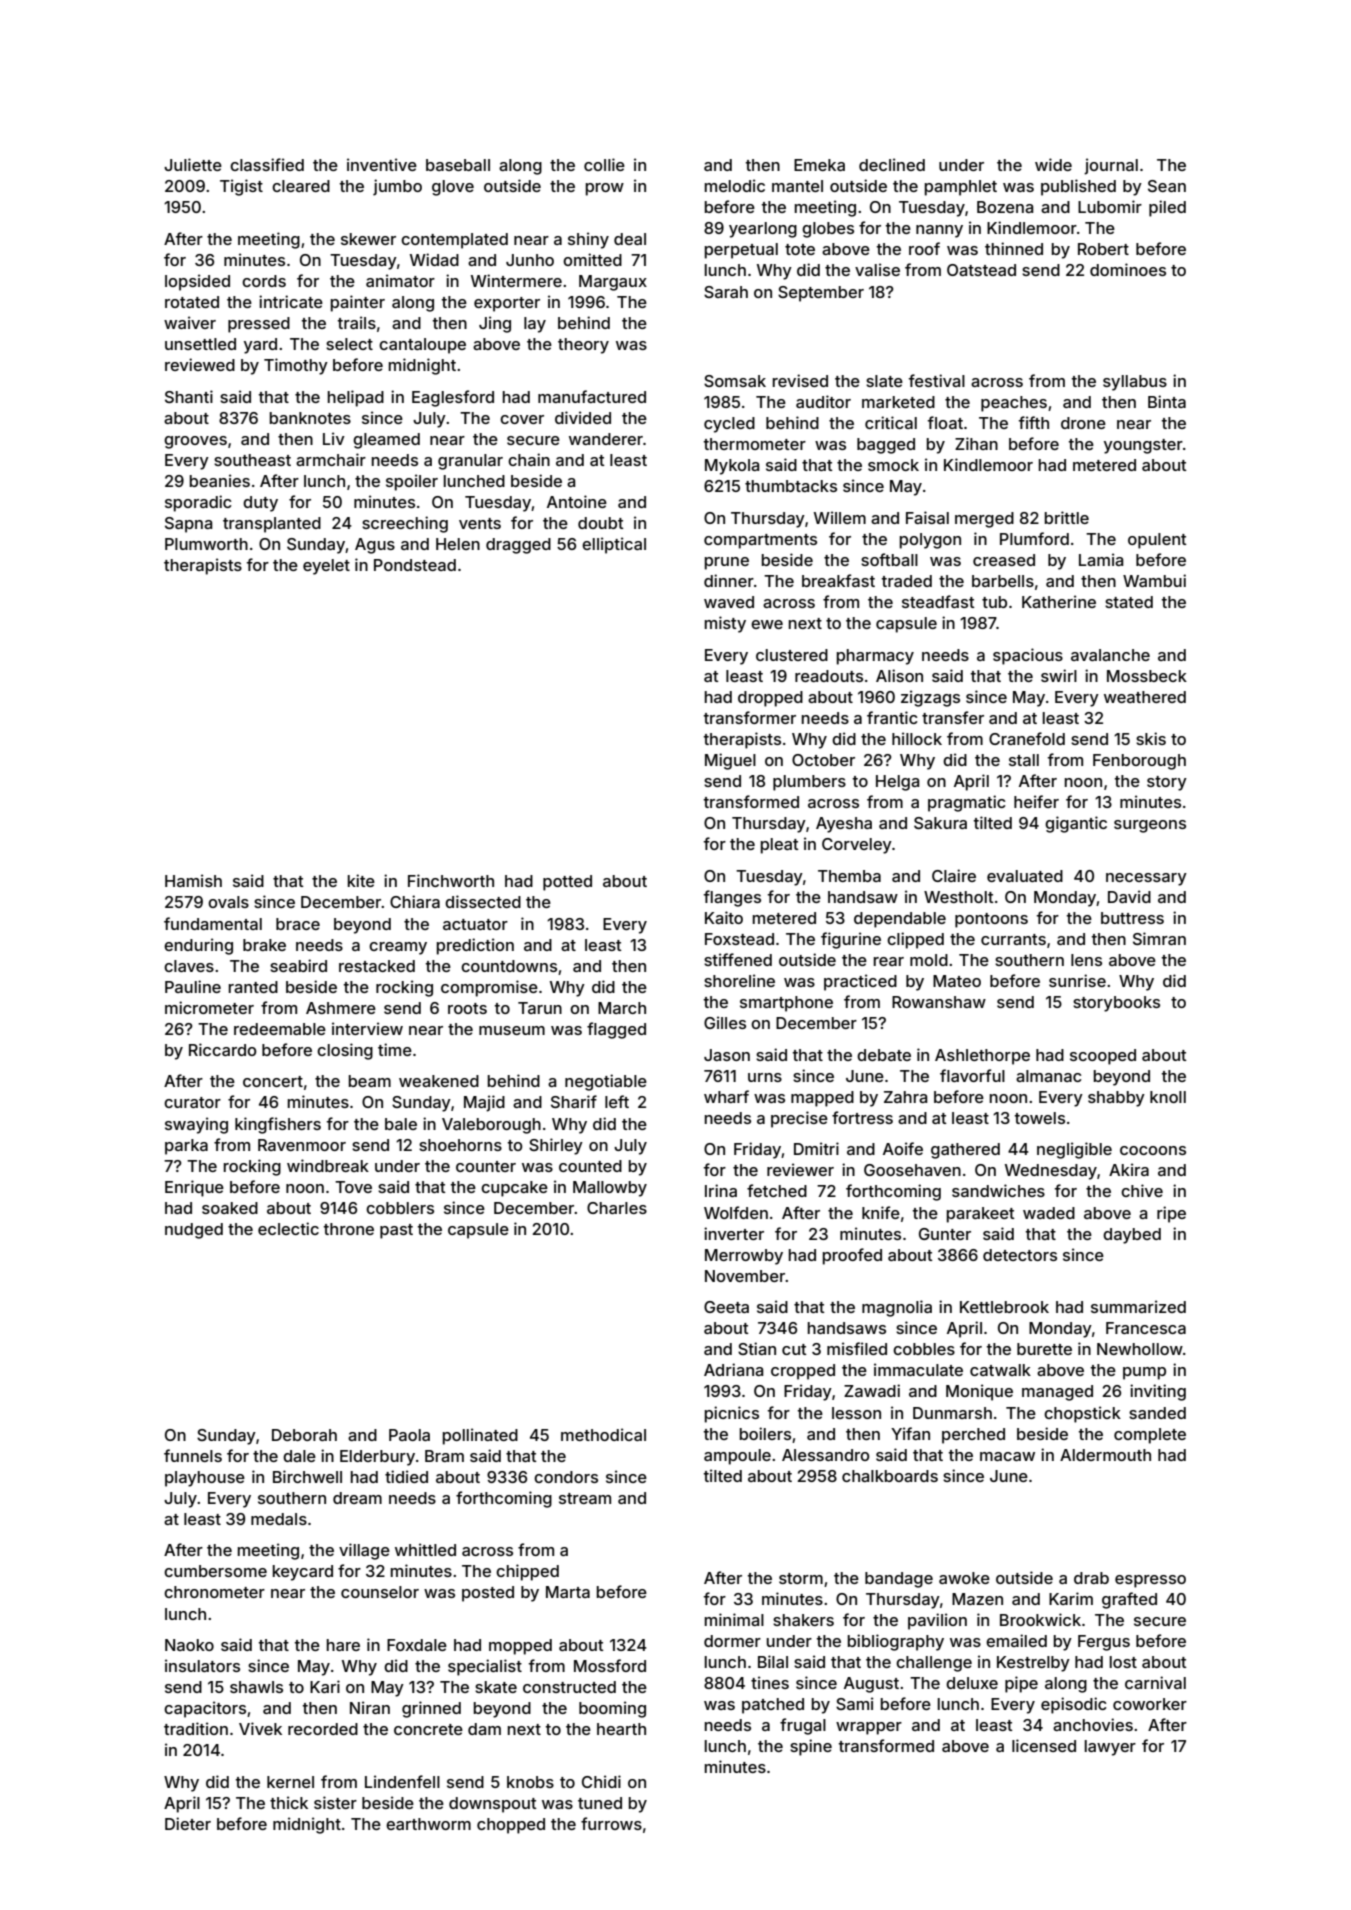 This screenshot has height=1910, width=1351. I want to click on drab, so click(1091, 1578).
